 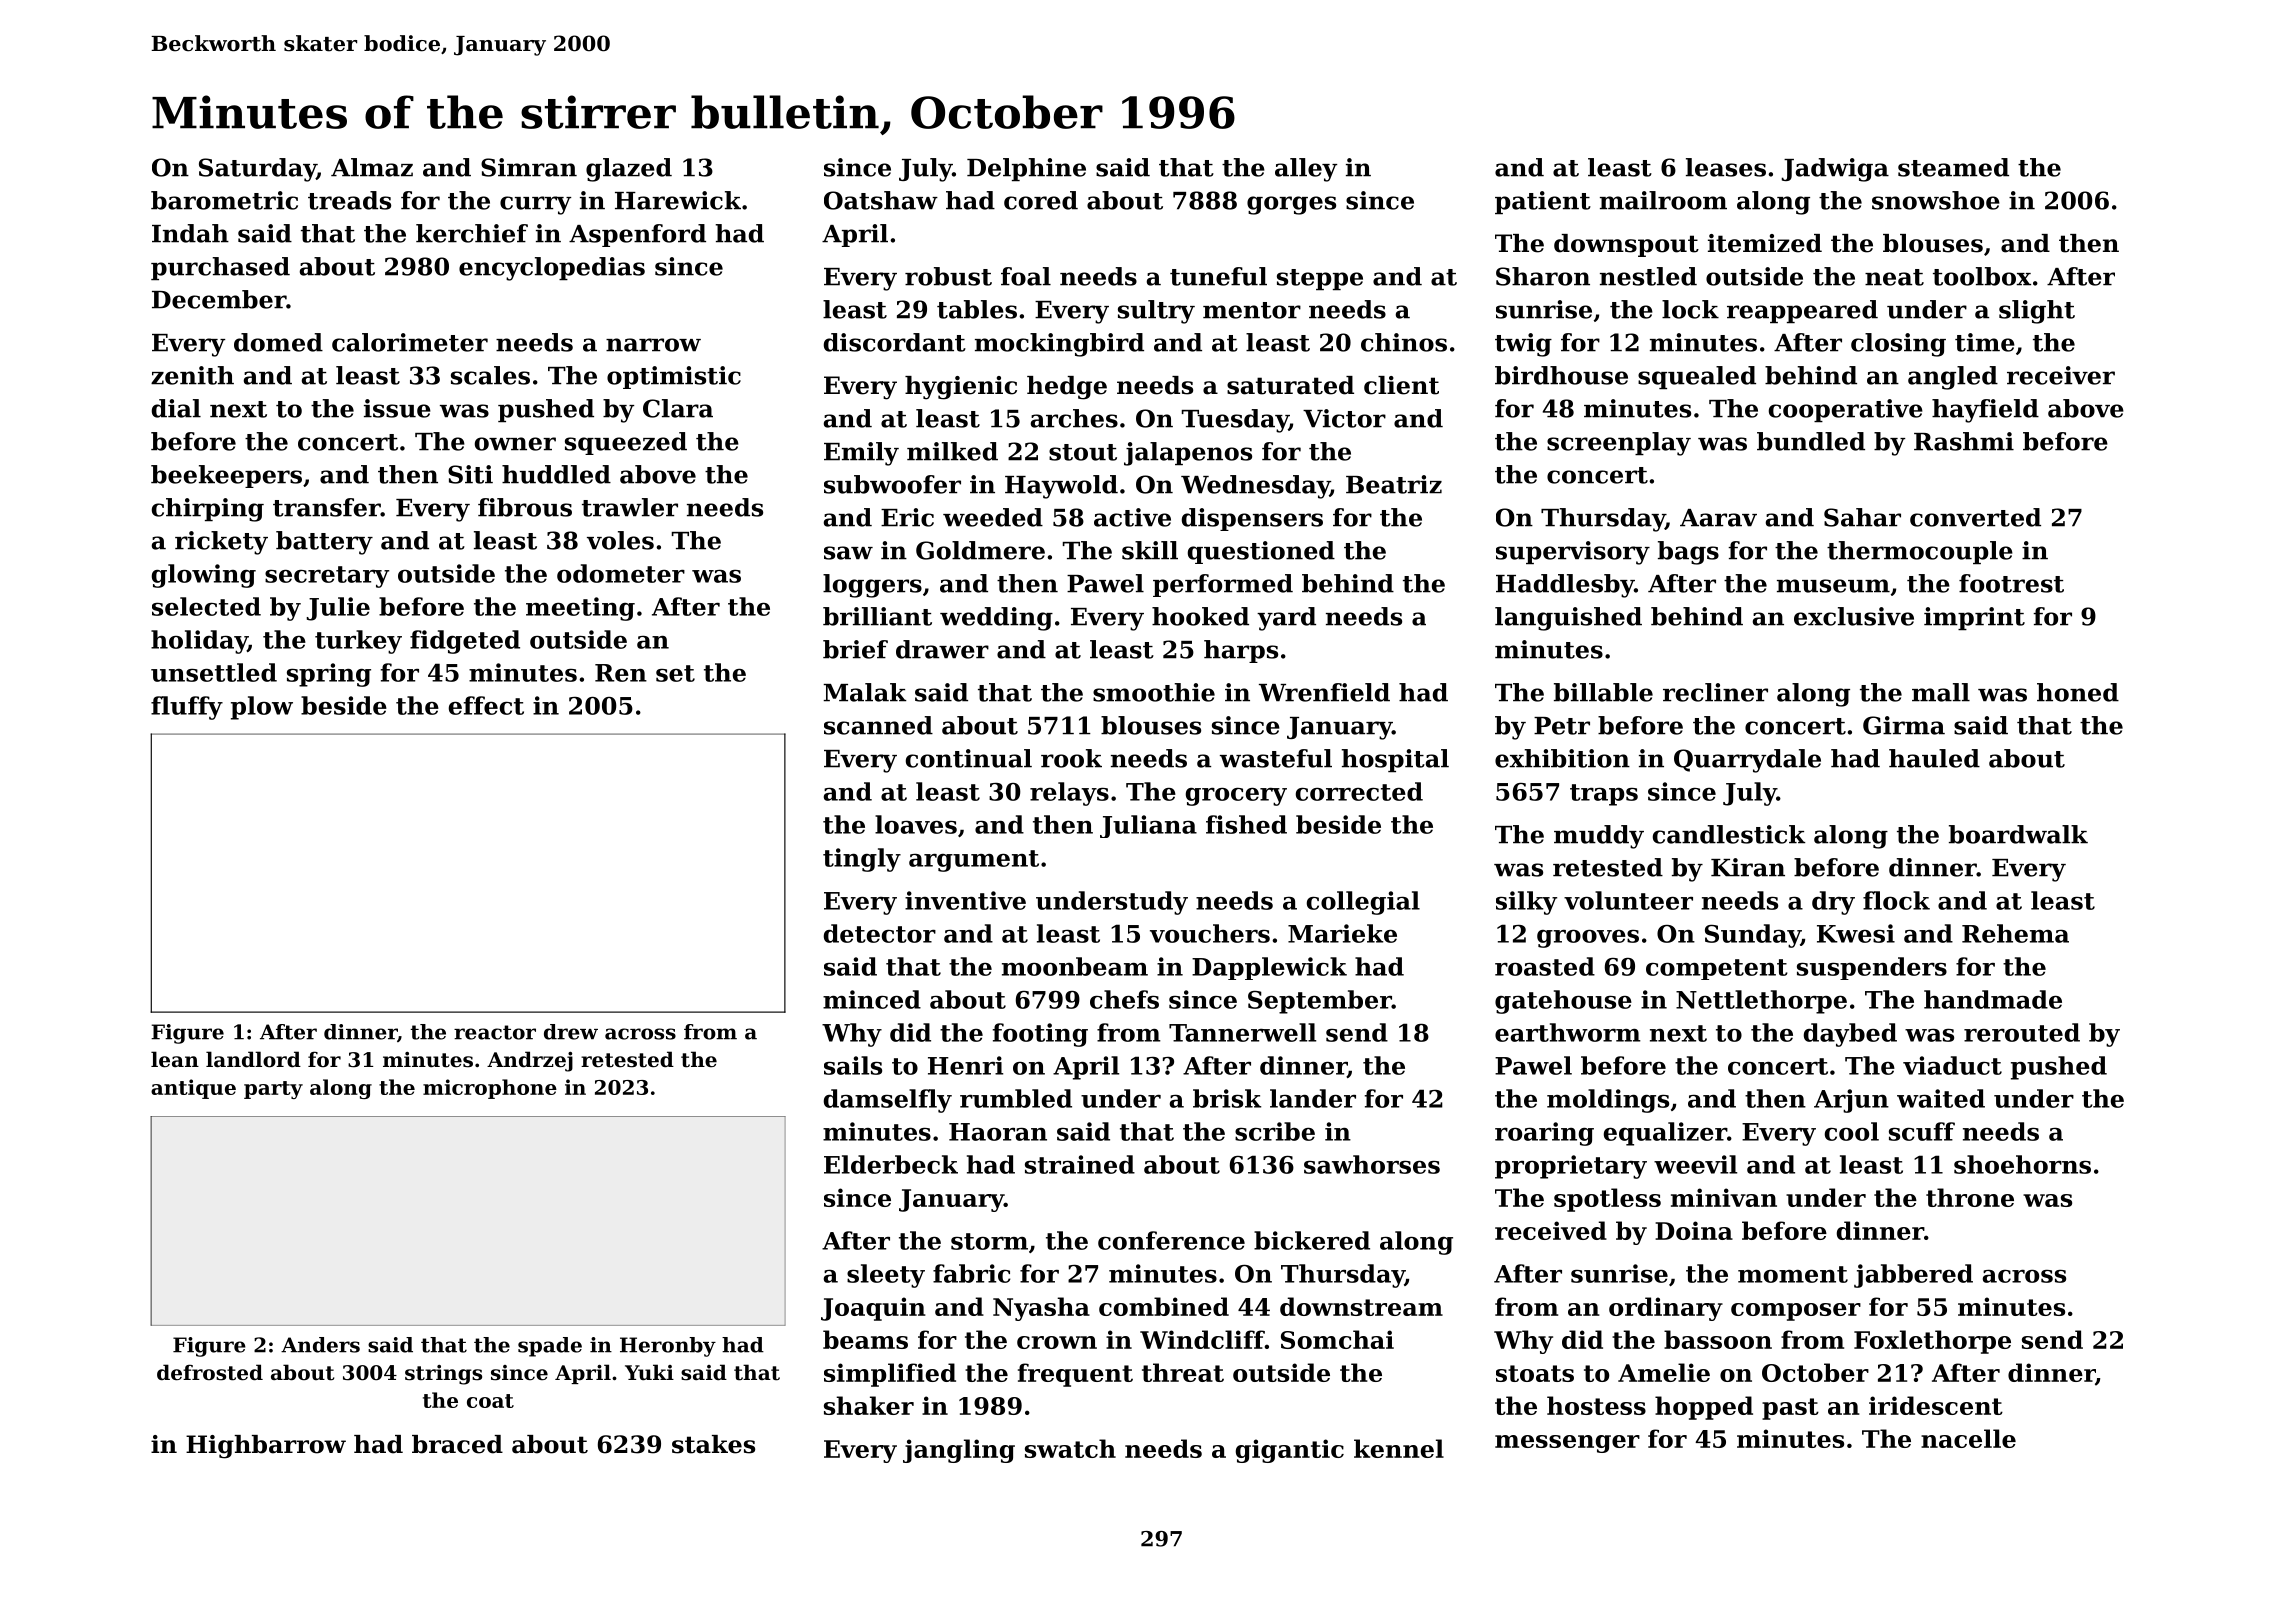 What do you see at coordinates (1968, 1438) in the screenshot?
I see `nacelle` at bounding box center [1968, 1438].
